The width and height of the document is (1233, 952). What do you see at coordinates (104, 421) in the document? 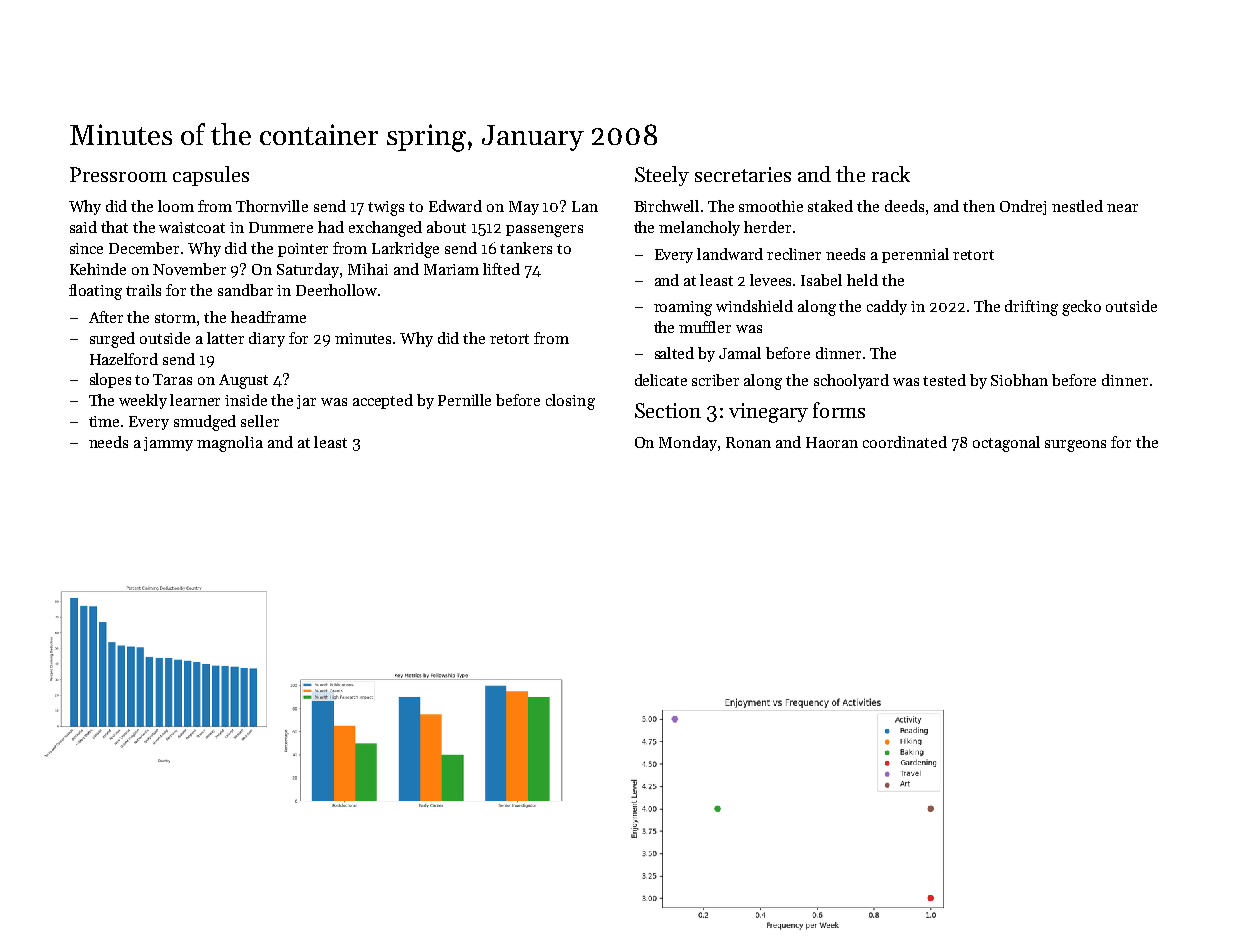
I see `time` at bounding box center [104, 421].
